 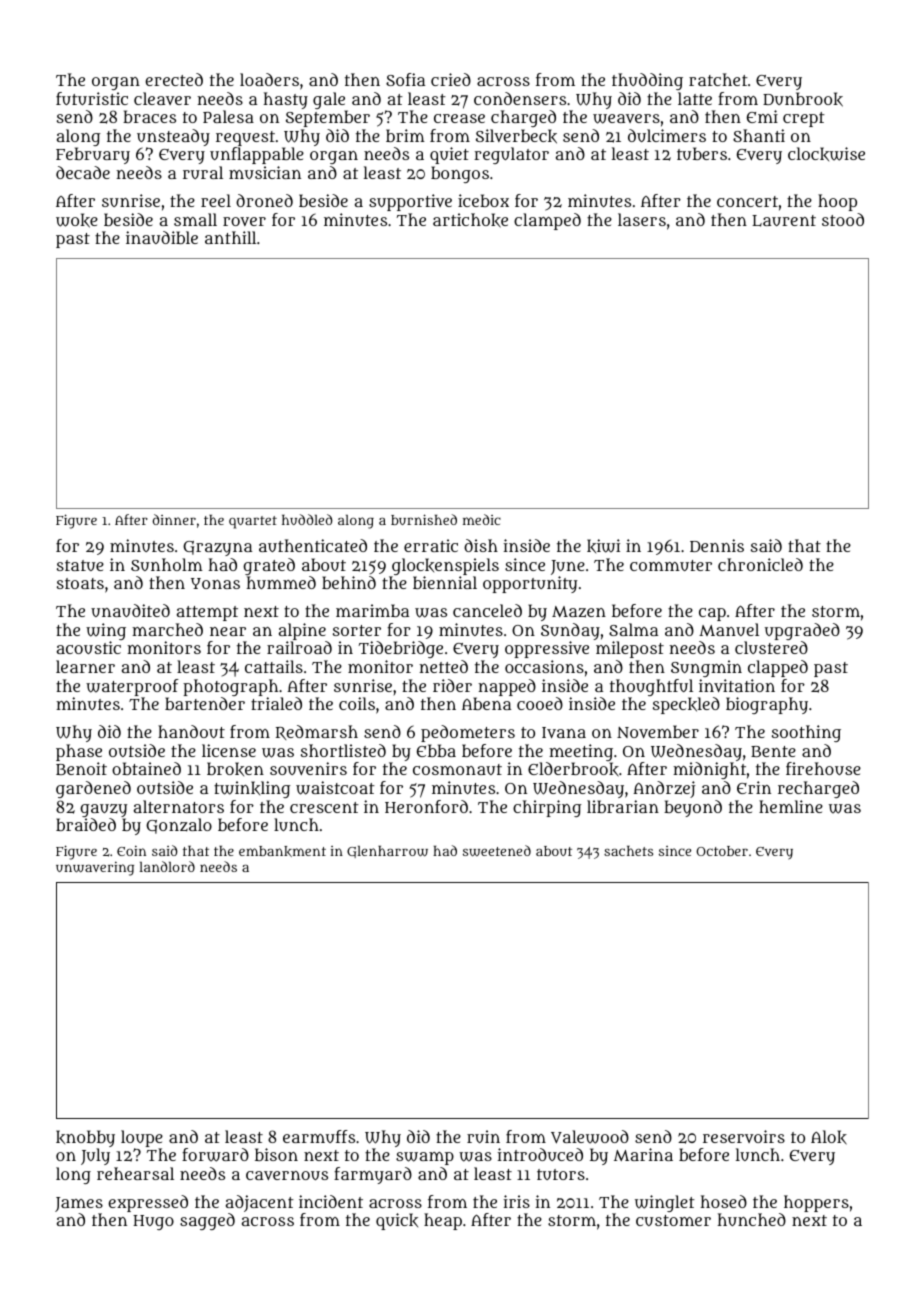 What do you see at coordinates (806, 733) in the screenshot?
I see `soothing` at bounding box center [806, 733].
